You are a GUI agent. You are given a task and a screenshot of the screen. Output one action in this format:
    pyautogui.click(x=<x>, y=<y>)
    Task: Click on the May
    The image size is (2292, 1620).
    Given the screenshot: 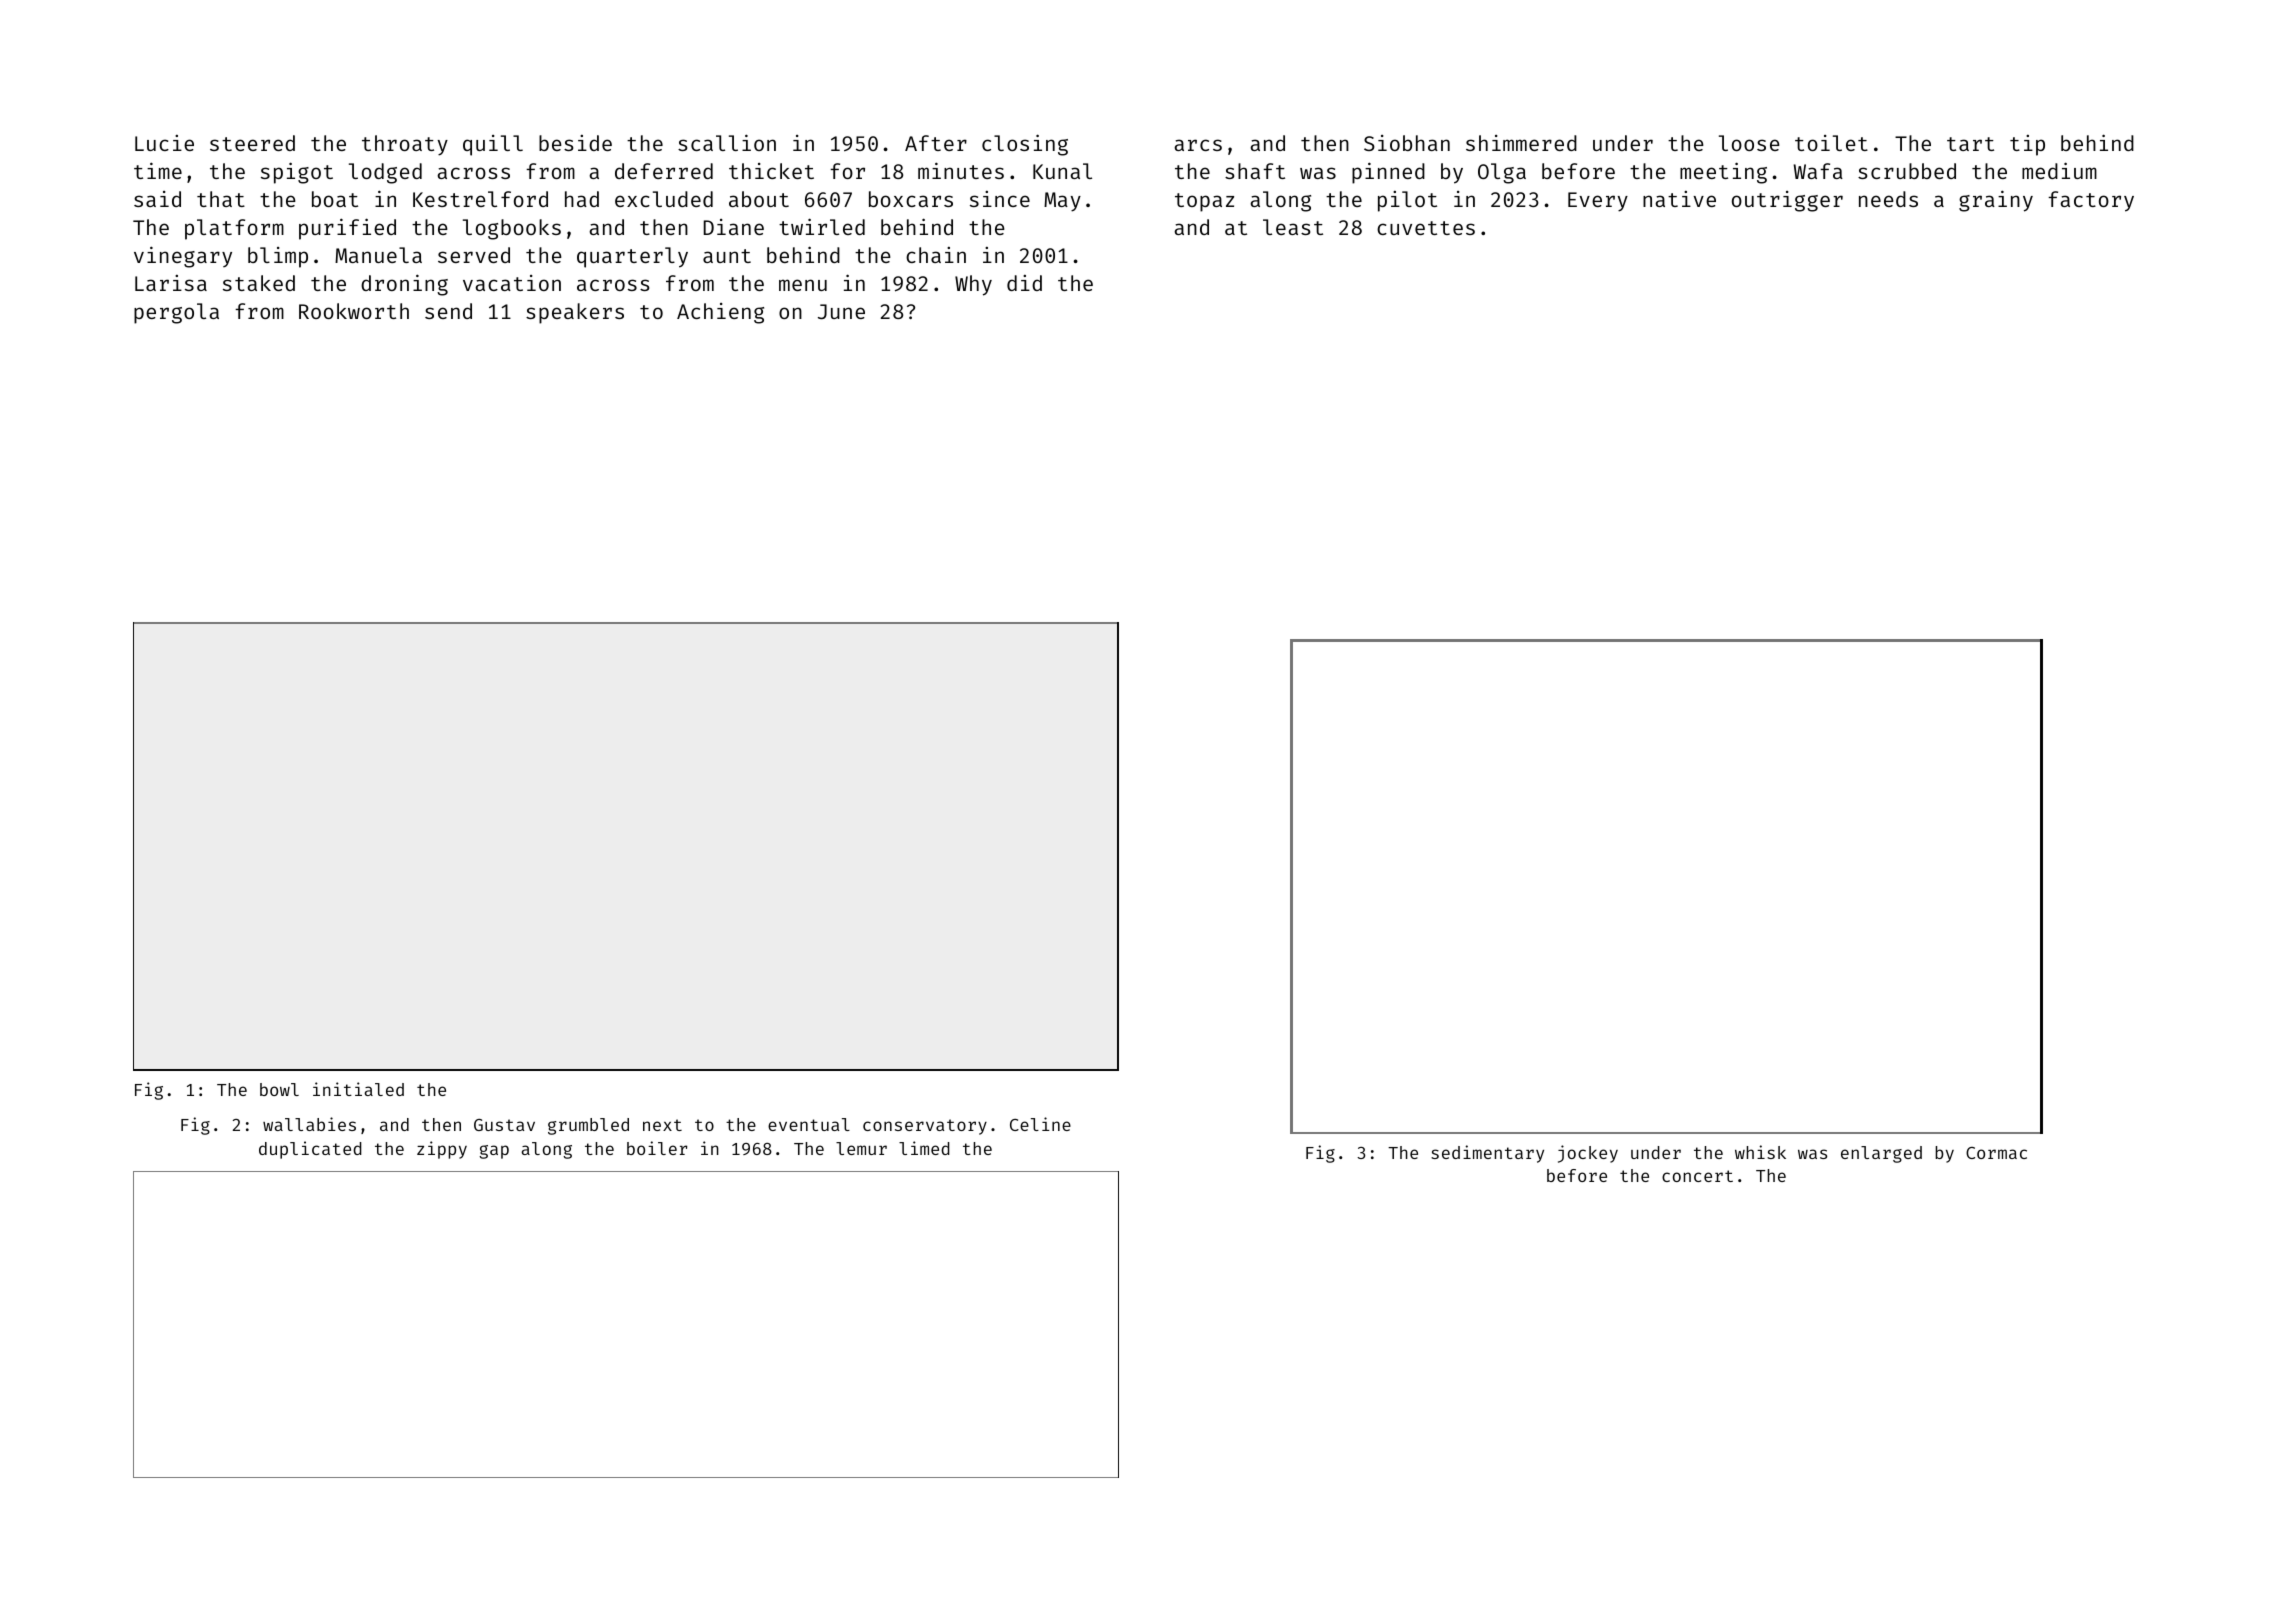 What is the action you would take?
    pyautogui.click(x=1062, y=202)
